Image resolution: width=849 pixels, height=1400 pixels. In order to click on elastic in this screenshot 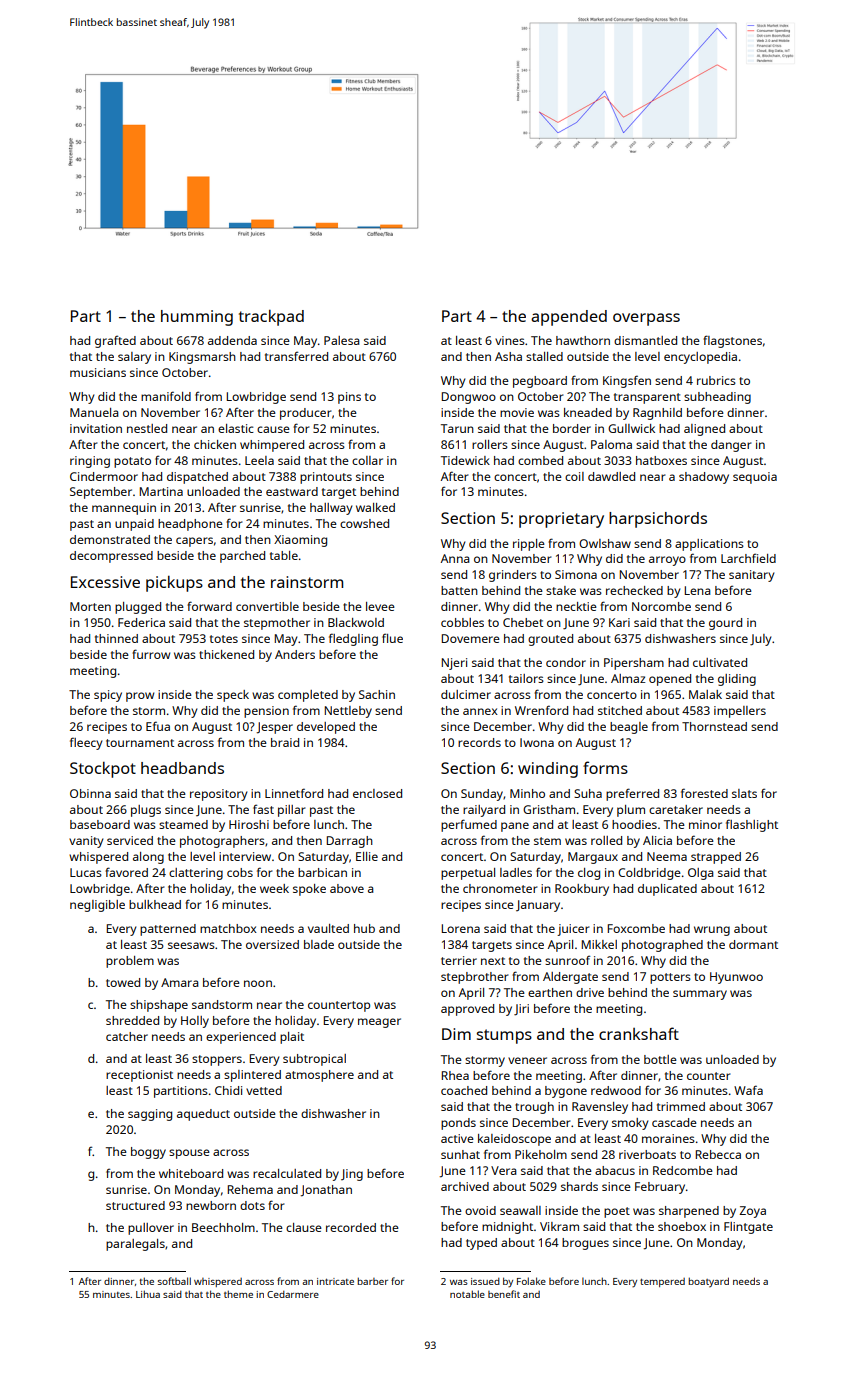, I will do `click(236, 428)`.
